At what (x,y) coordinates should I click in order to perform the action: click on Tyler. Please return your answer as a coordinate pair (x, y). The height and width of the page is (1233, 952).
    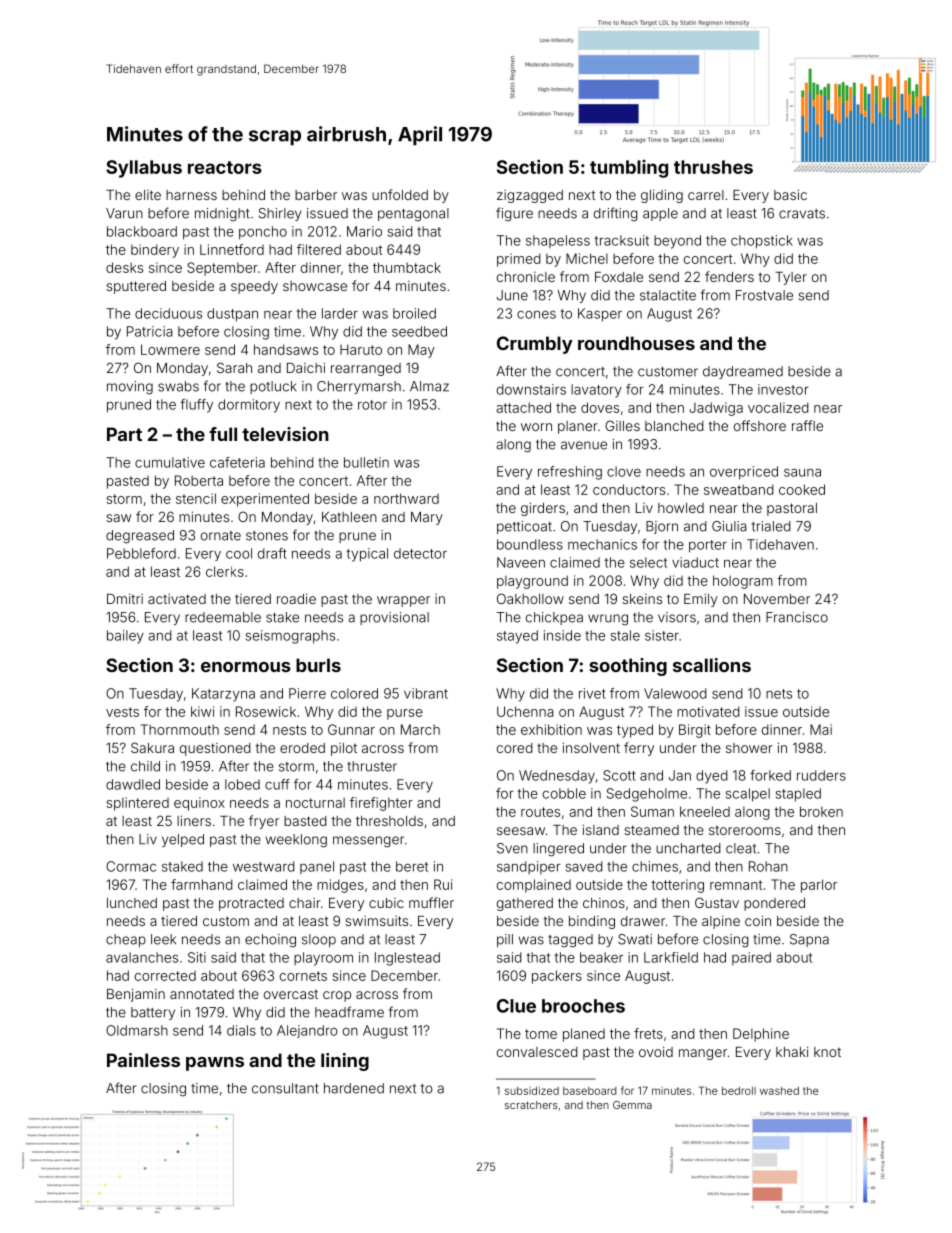
    Looking at the image, I should click on (791, 278).
